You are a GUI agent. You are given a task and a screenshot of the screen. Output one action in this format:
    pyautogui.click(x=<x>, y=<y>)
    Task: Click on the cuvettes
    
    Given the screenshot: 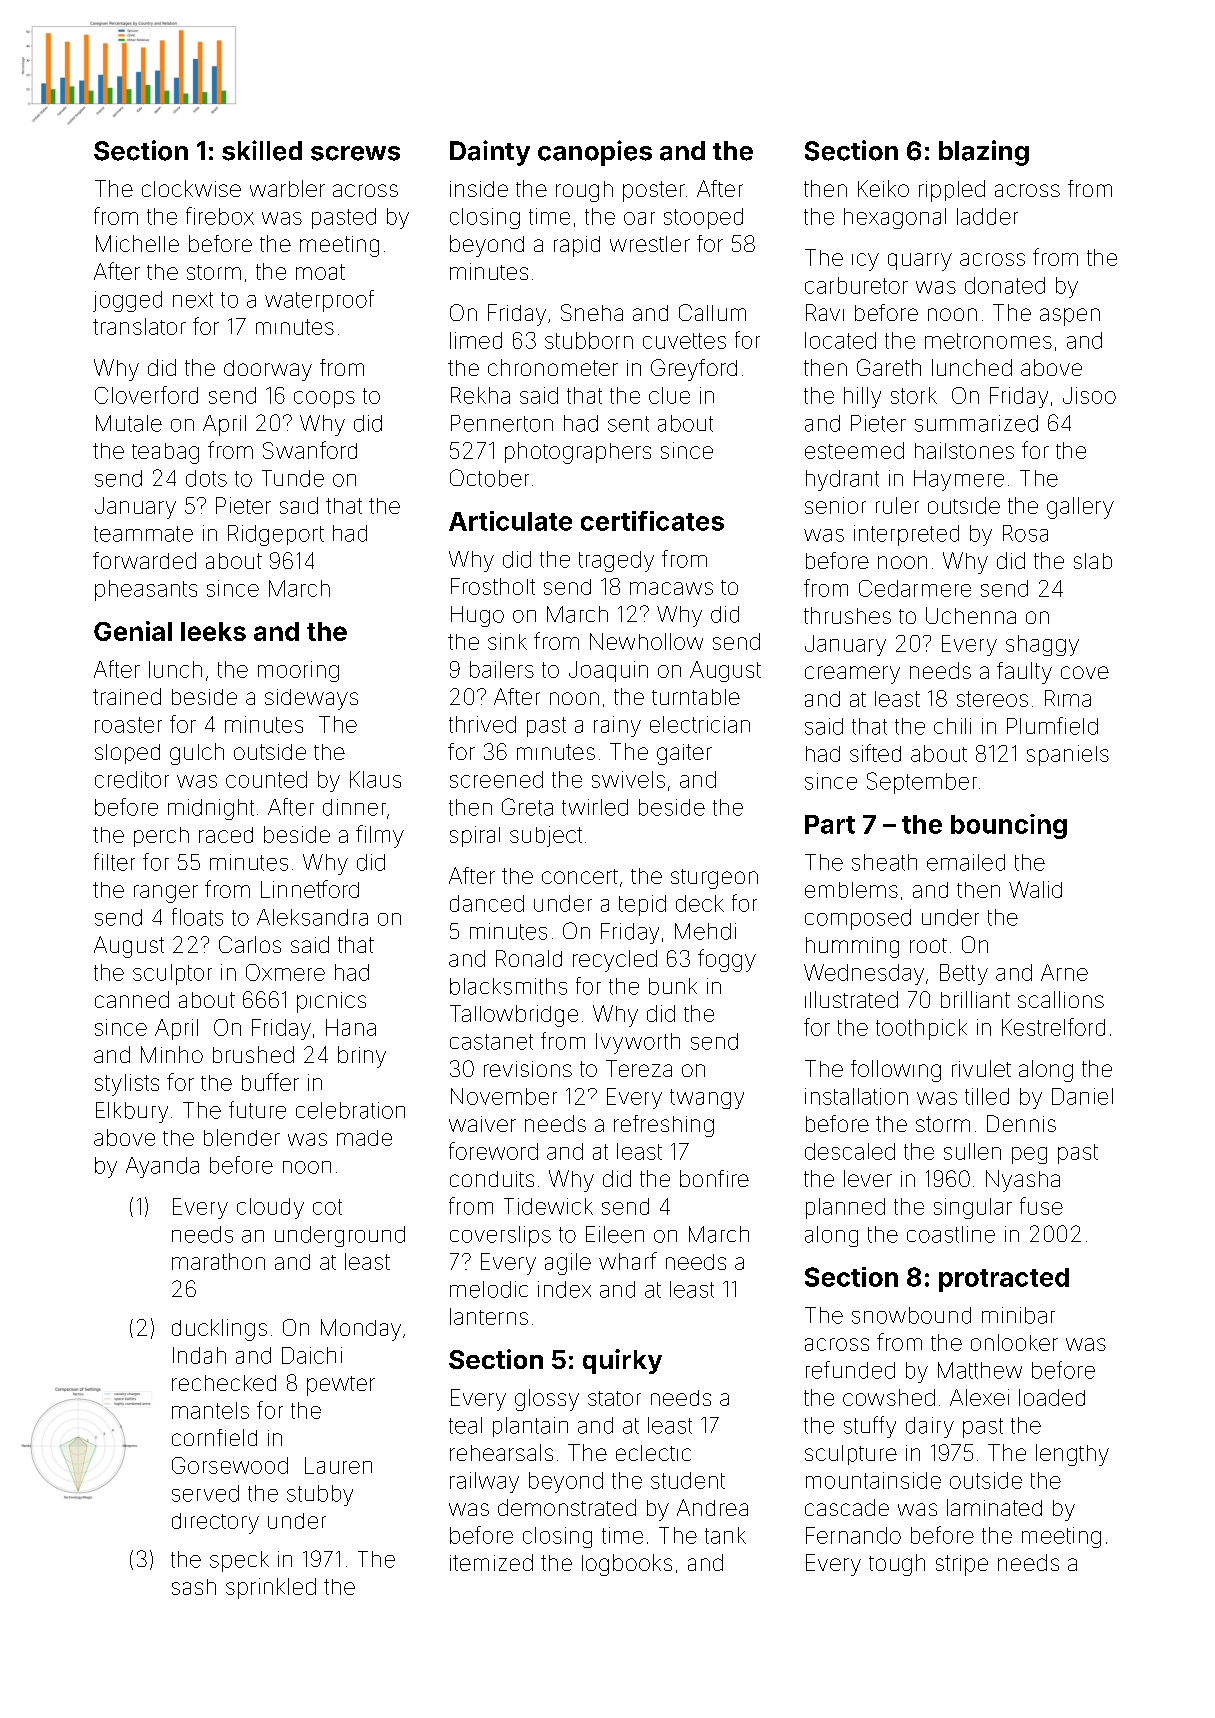 What is the action you would take?
    pyautogui.click(x=684, y=341)
